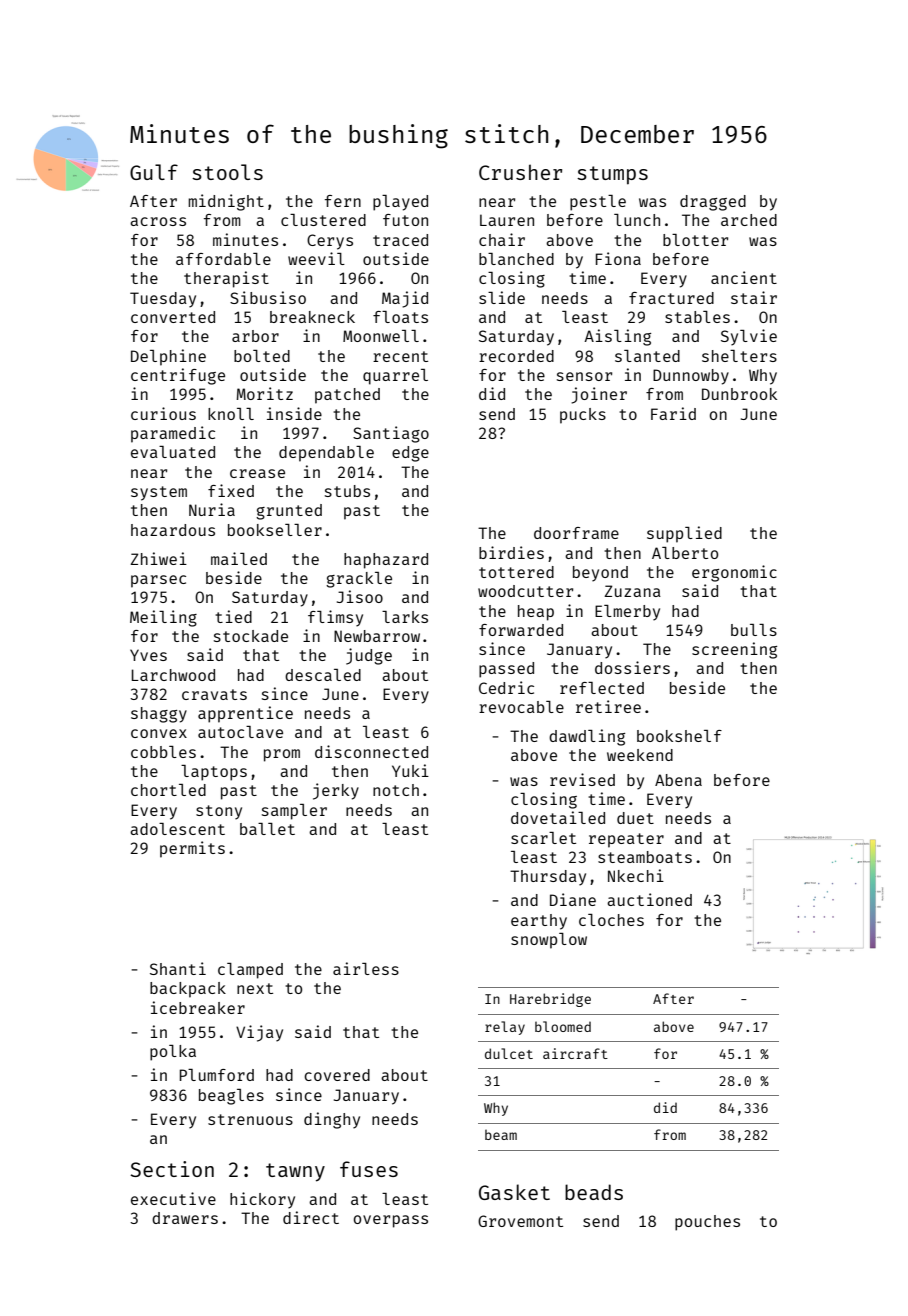 The image size is (908, 1316). What do you see at coordinates (312, 317) in the image?
I see `breakneck` at bounding box center [312, 317].
